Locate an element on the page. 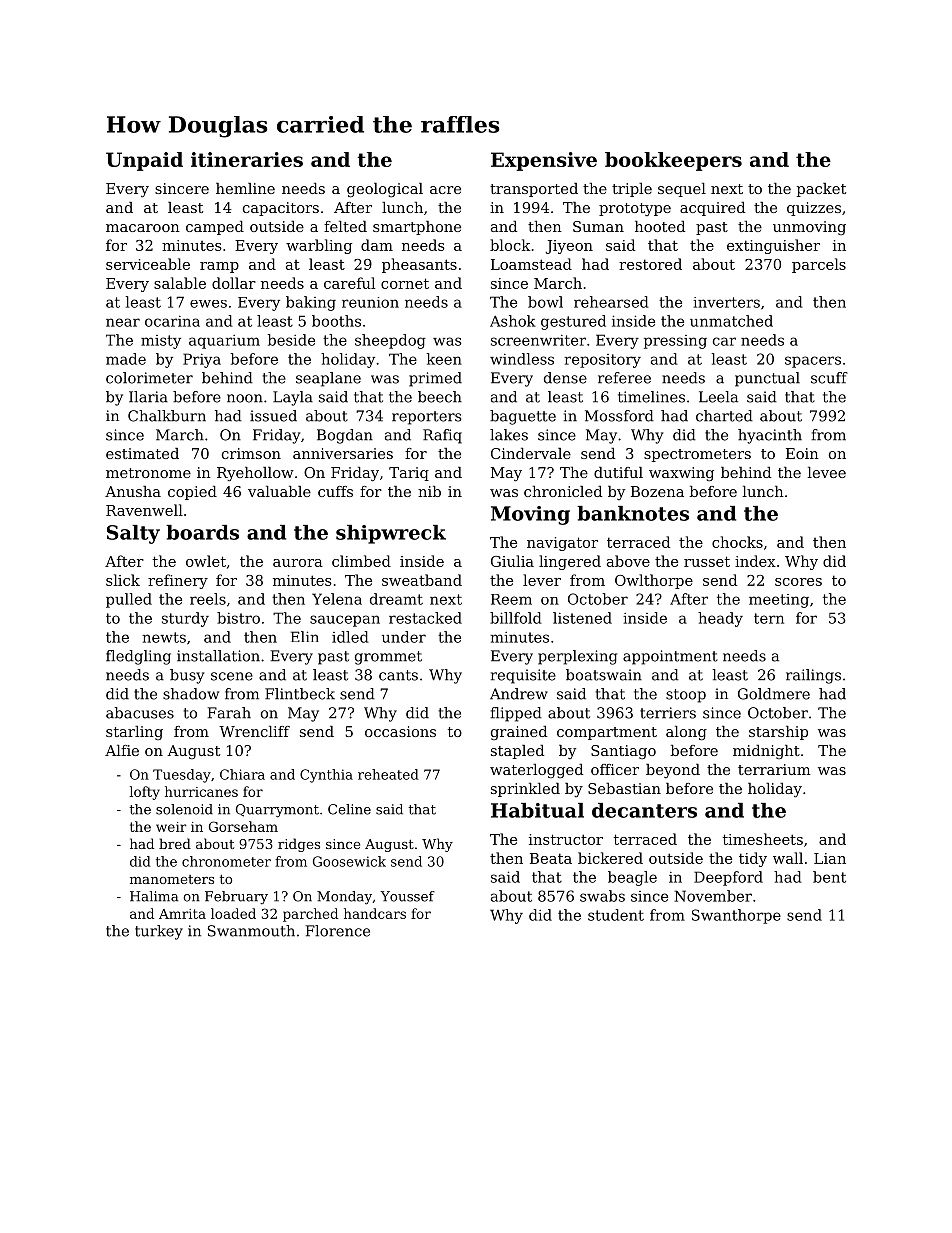 This image has width=952, height=1233. Expensive is located at coordinates (544, 161).
